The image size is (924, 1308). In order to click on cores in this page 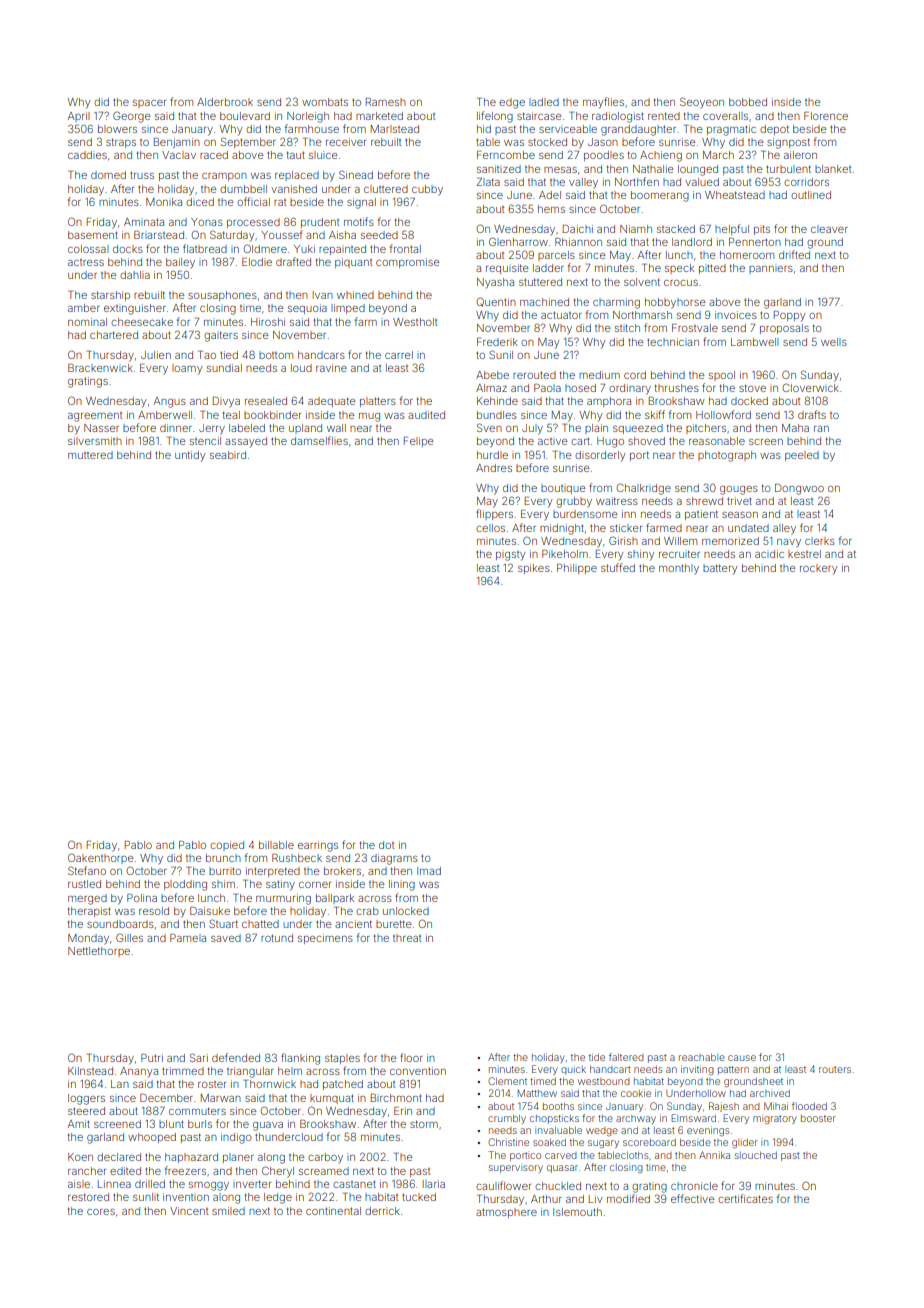, I will do `click(101, 1212)`.
